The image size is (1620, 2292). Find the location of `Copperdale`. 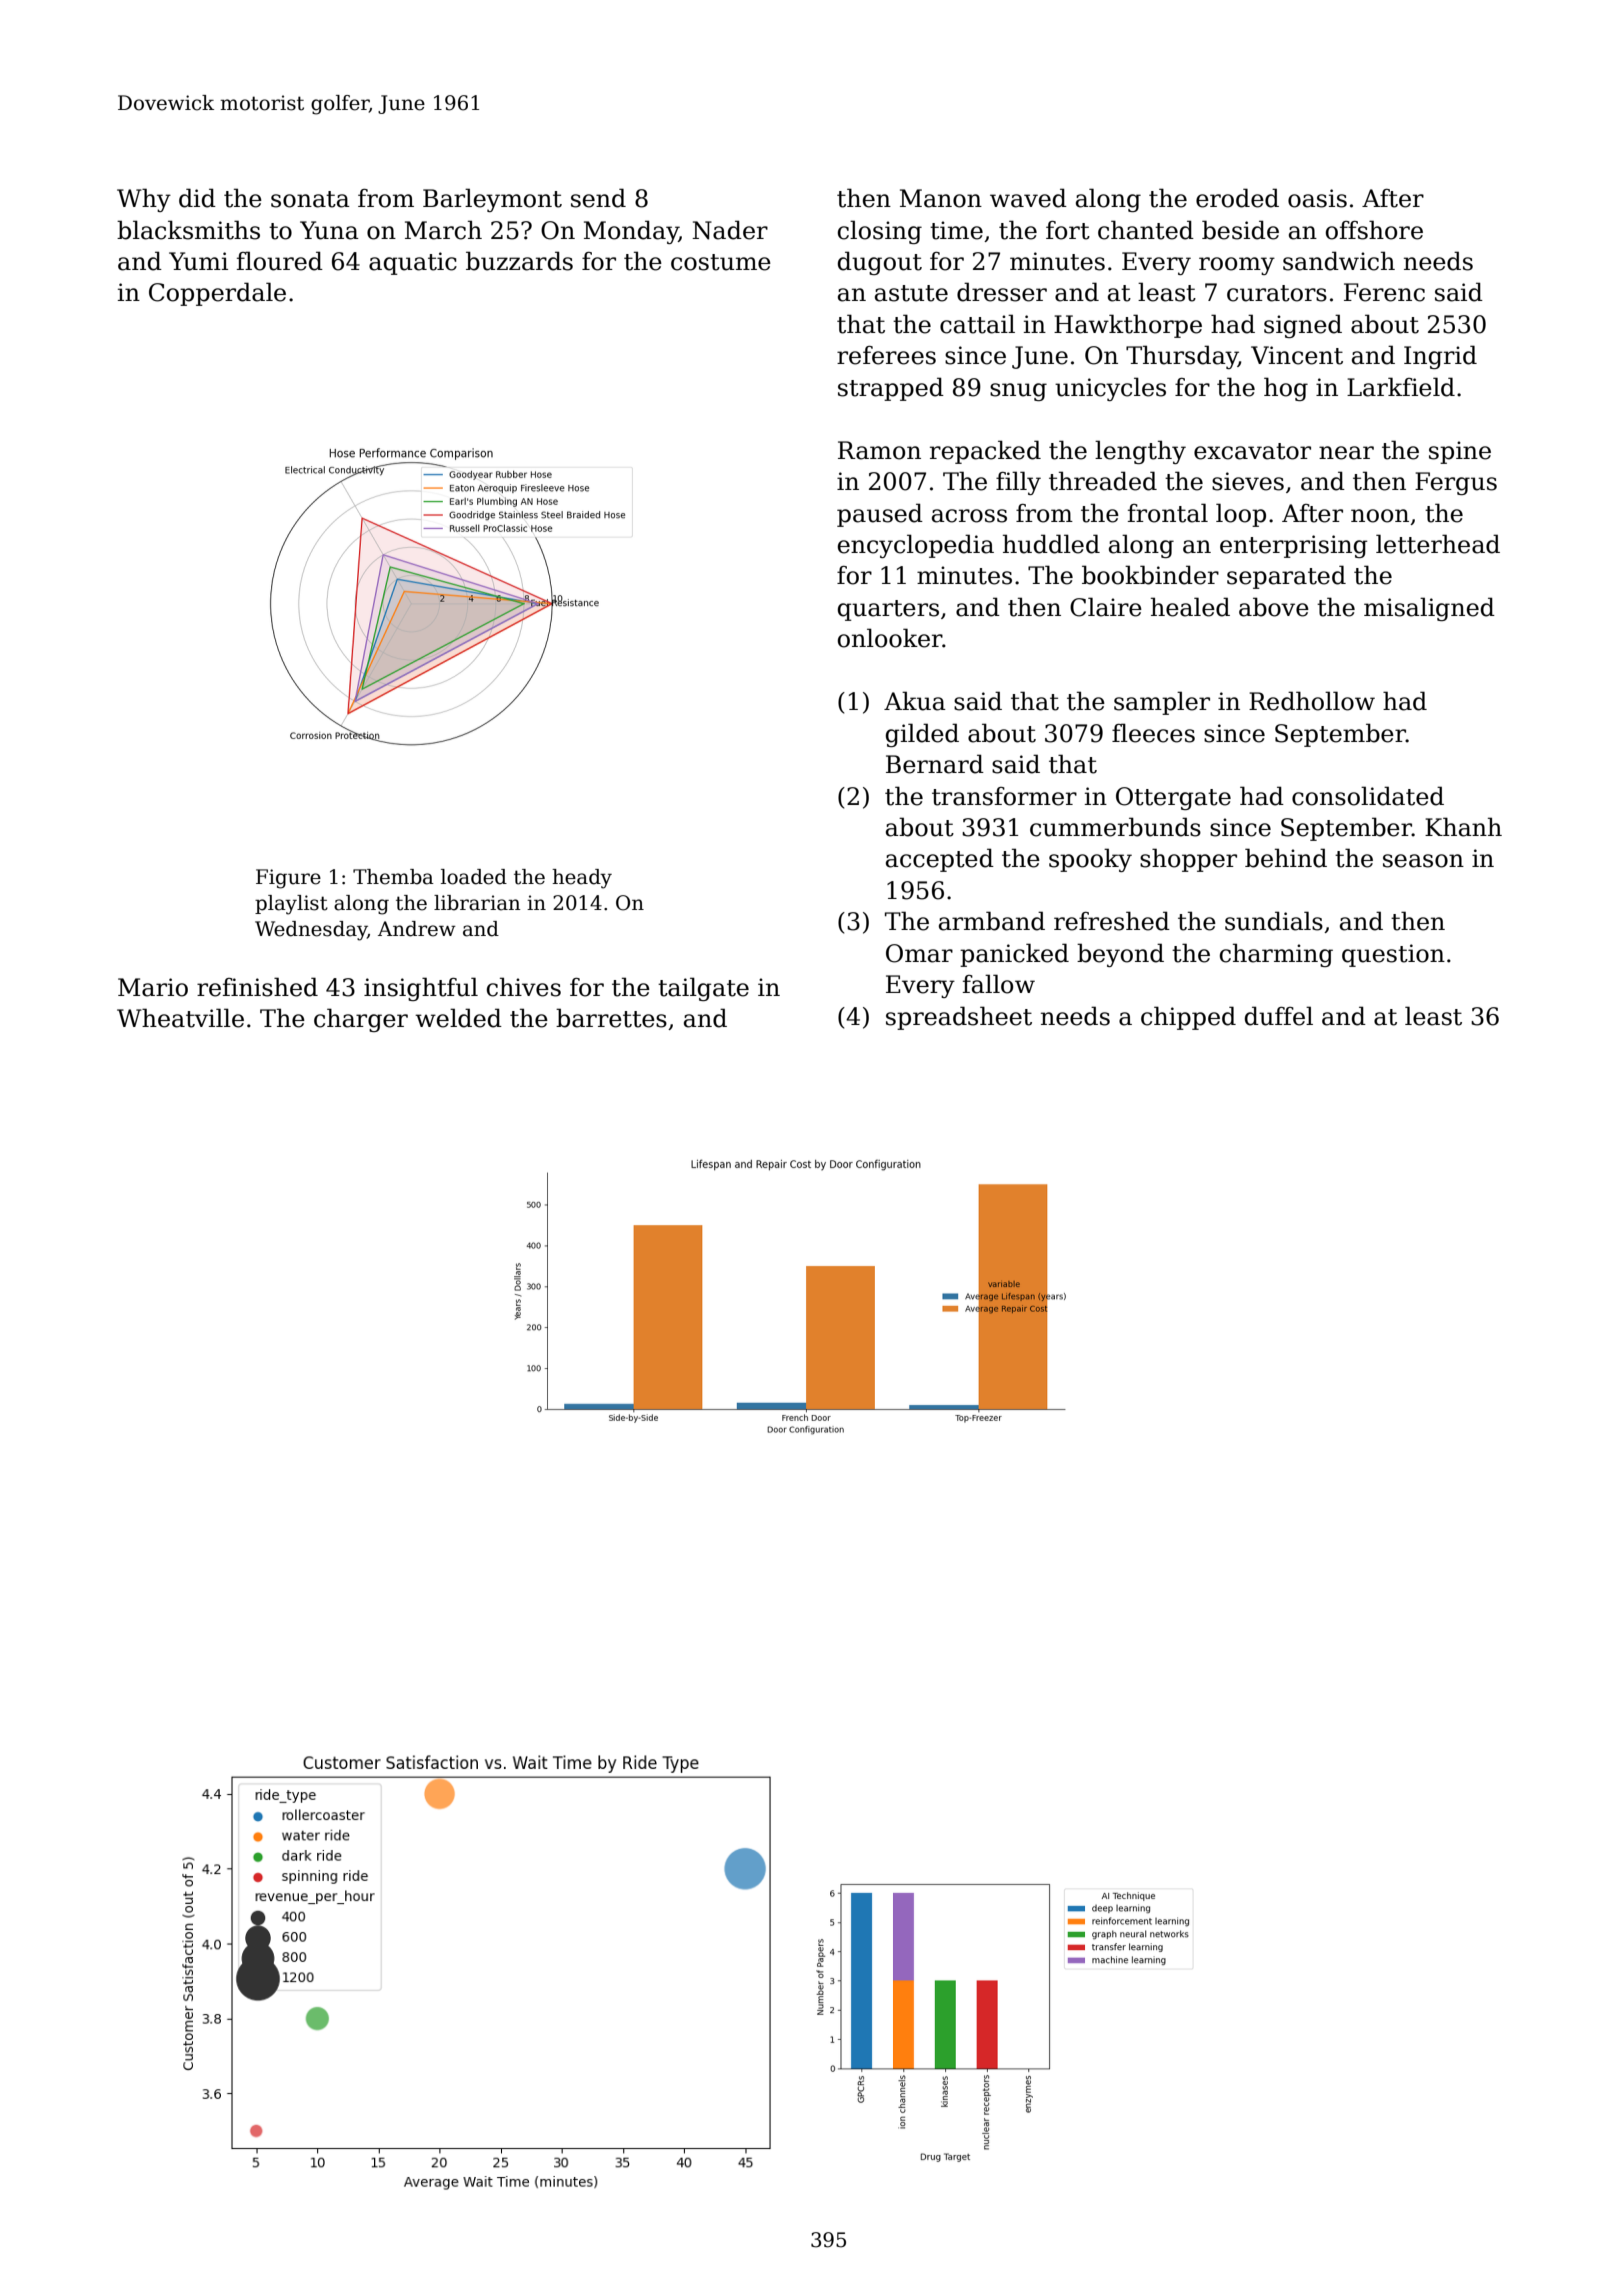

Copperdale is located at coordinates (217, 294).
